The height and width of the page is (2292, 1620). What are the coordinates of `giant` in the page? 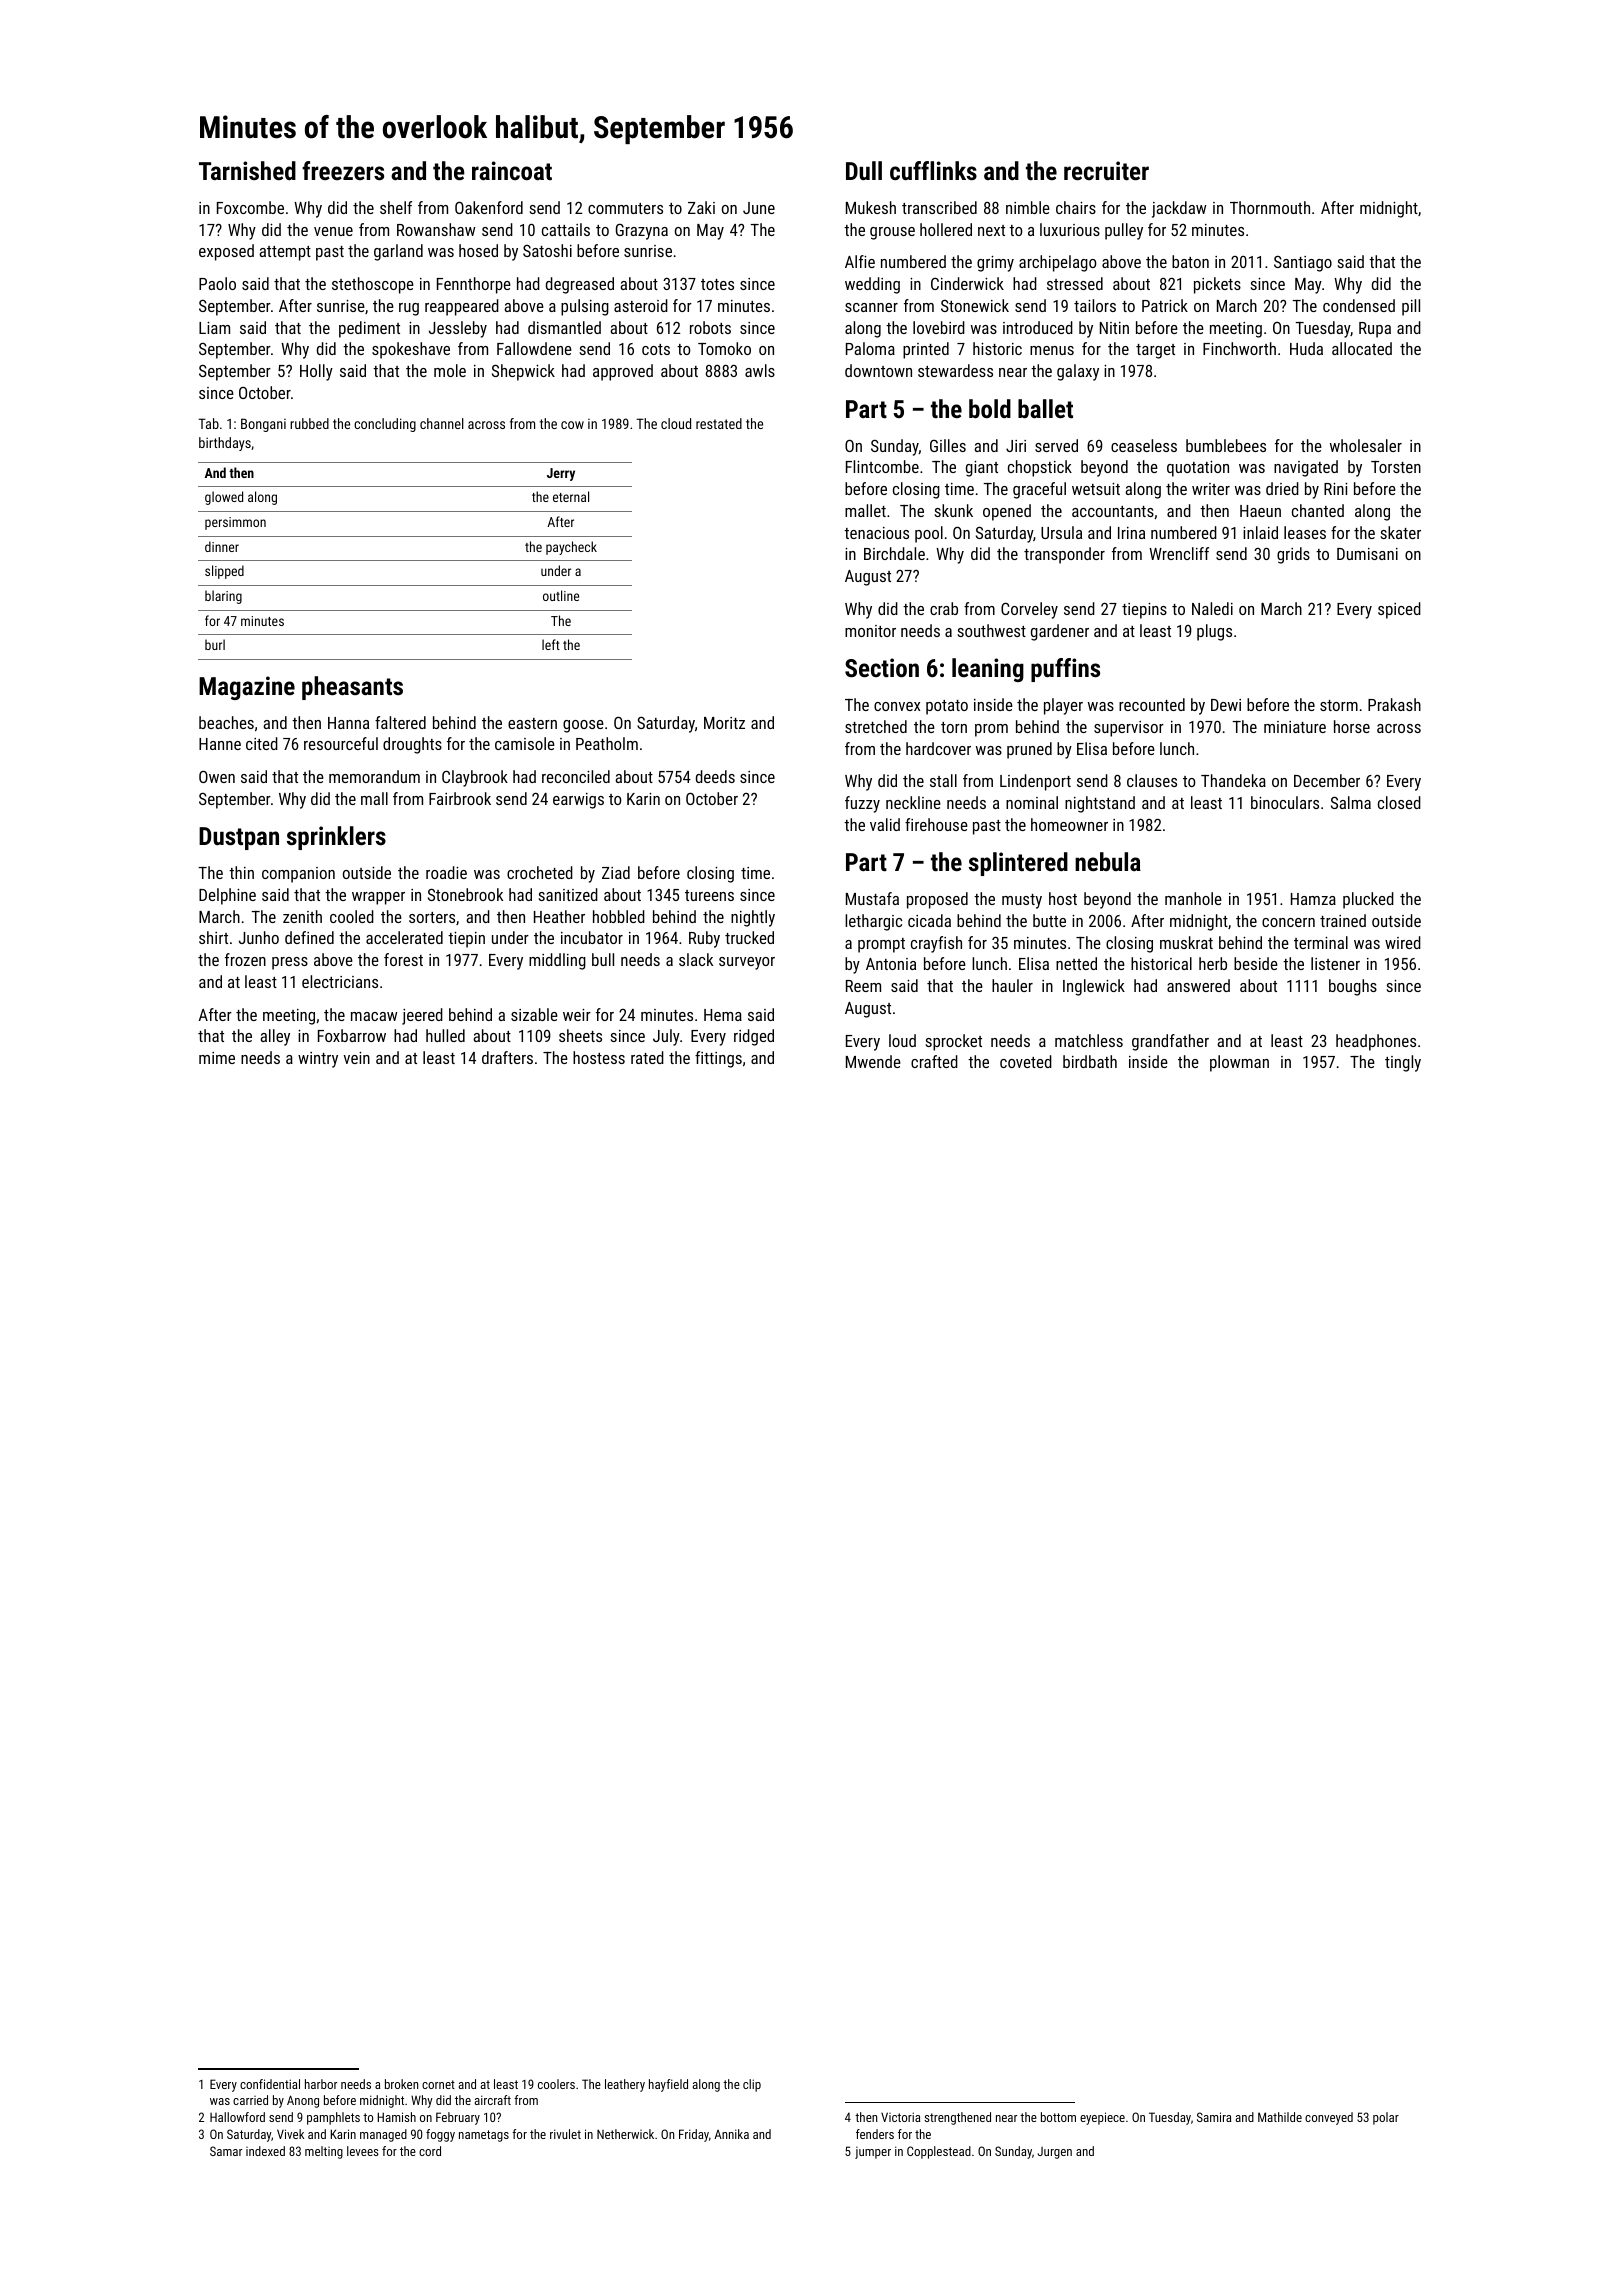 It's located at (982, 469).
